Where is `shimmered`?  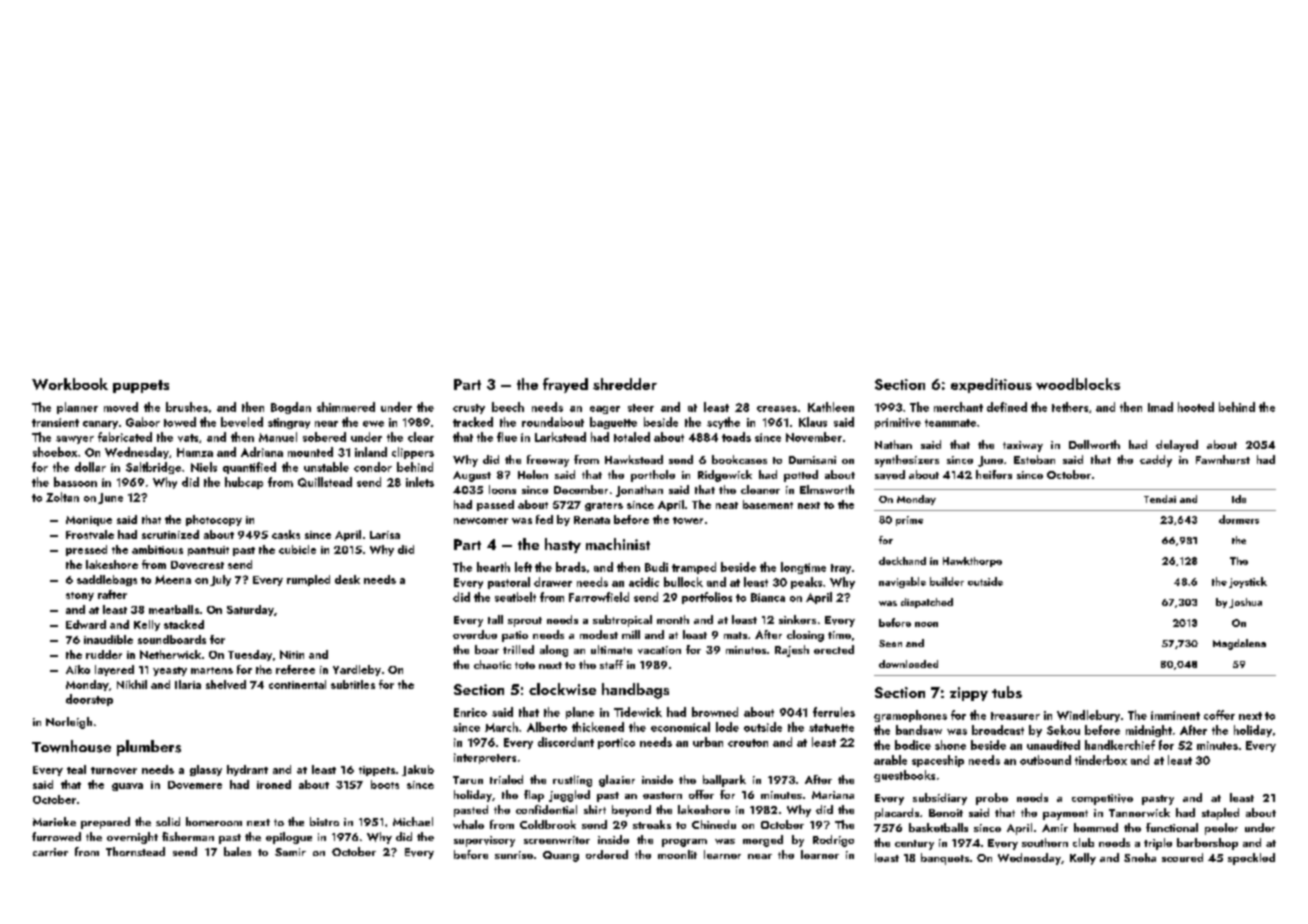
shimmered is located at coordinates (346, 407).
